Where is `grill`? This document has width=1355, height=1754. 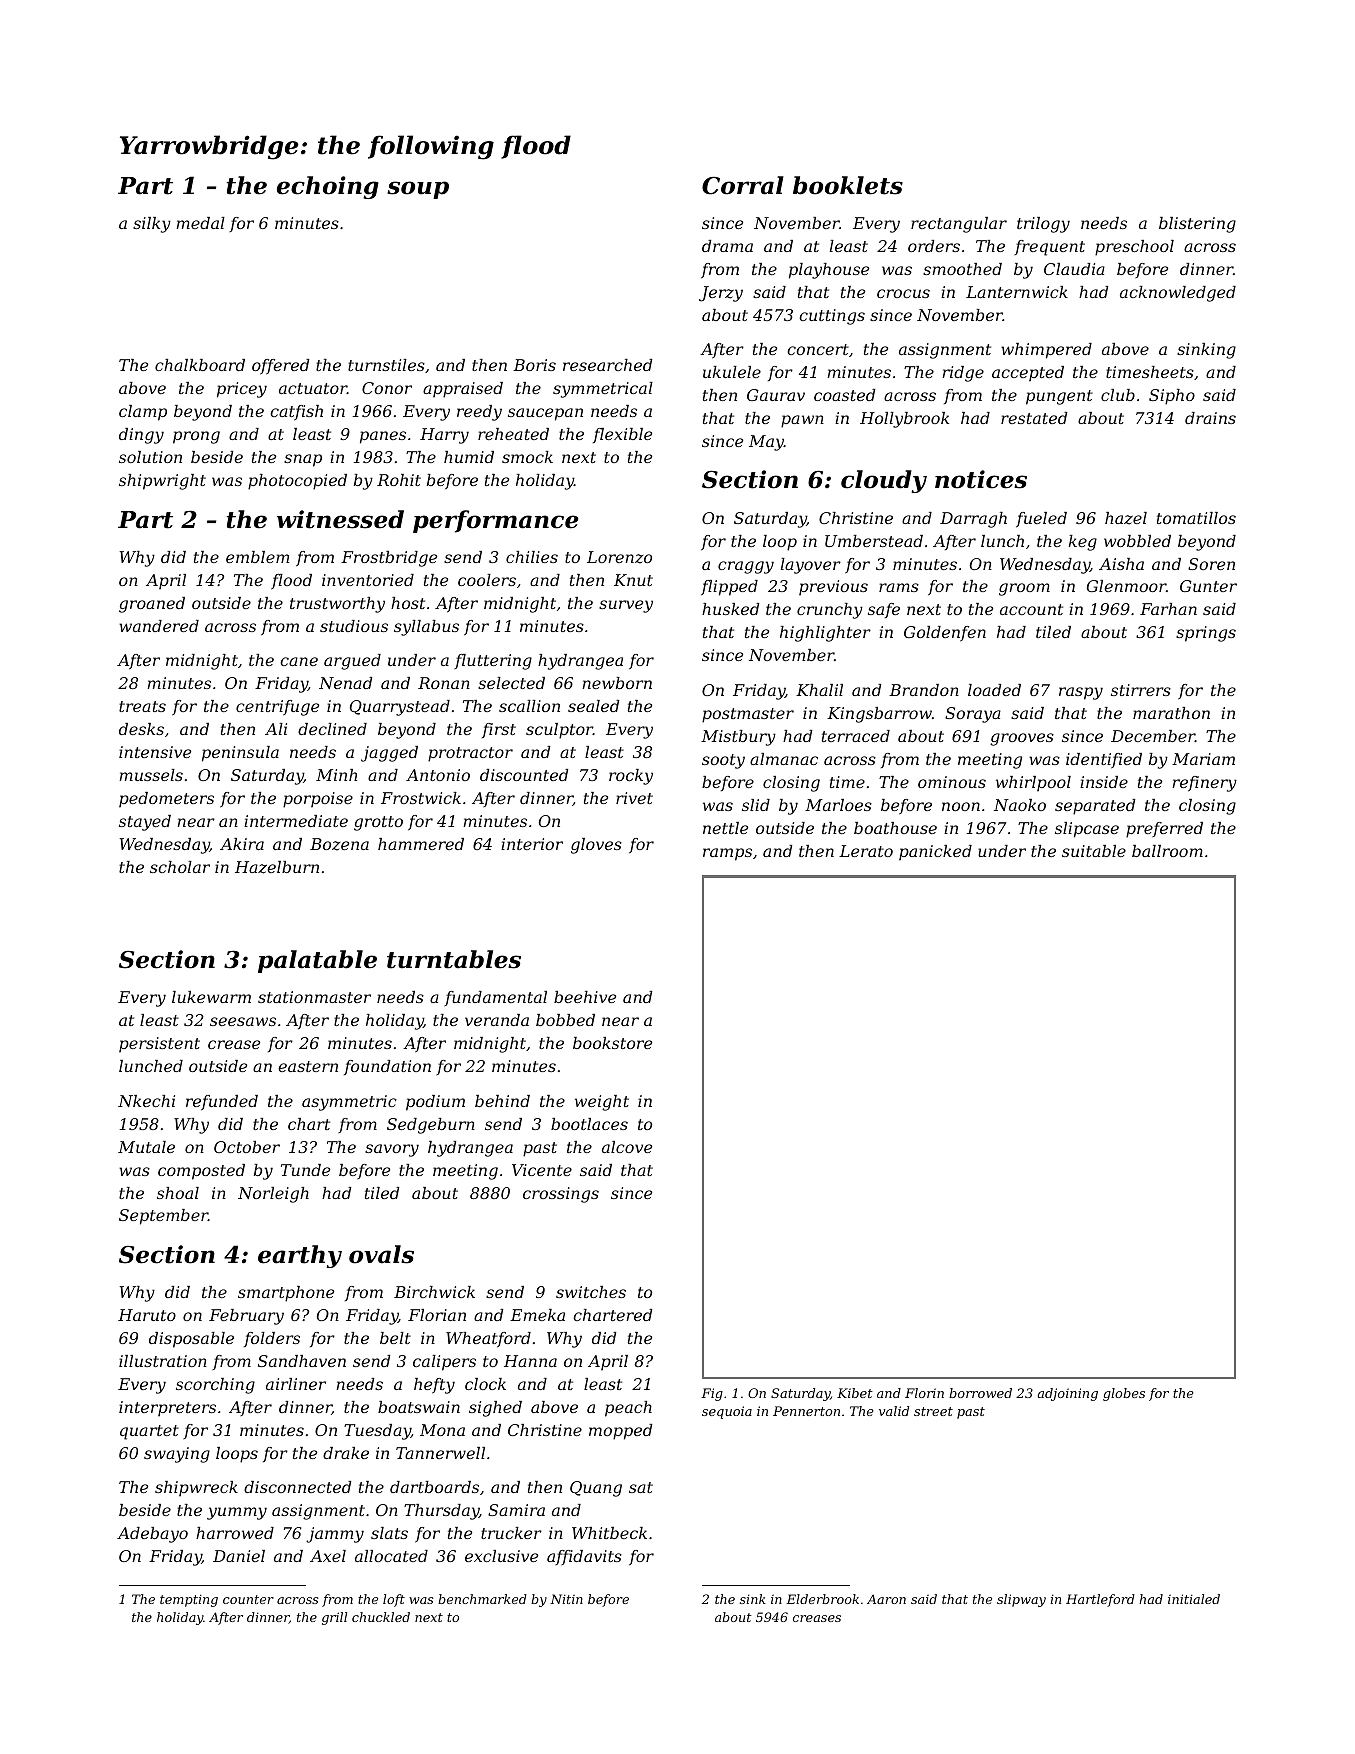
grill is located at coordinates (334, 1618).
